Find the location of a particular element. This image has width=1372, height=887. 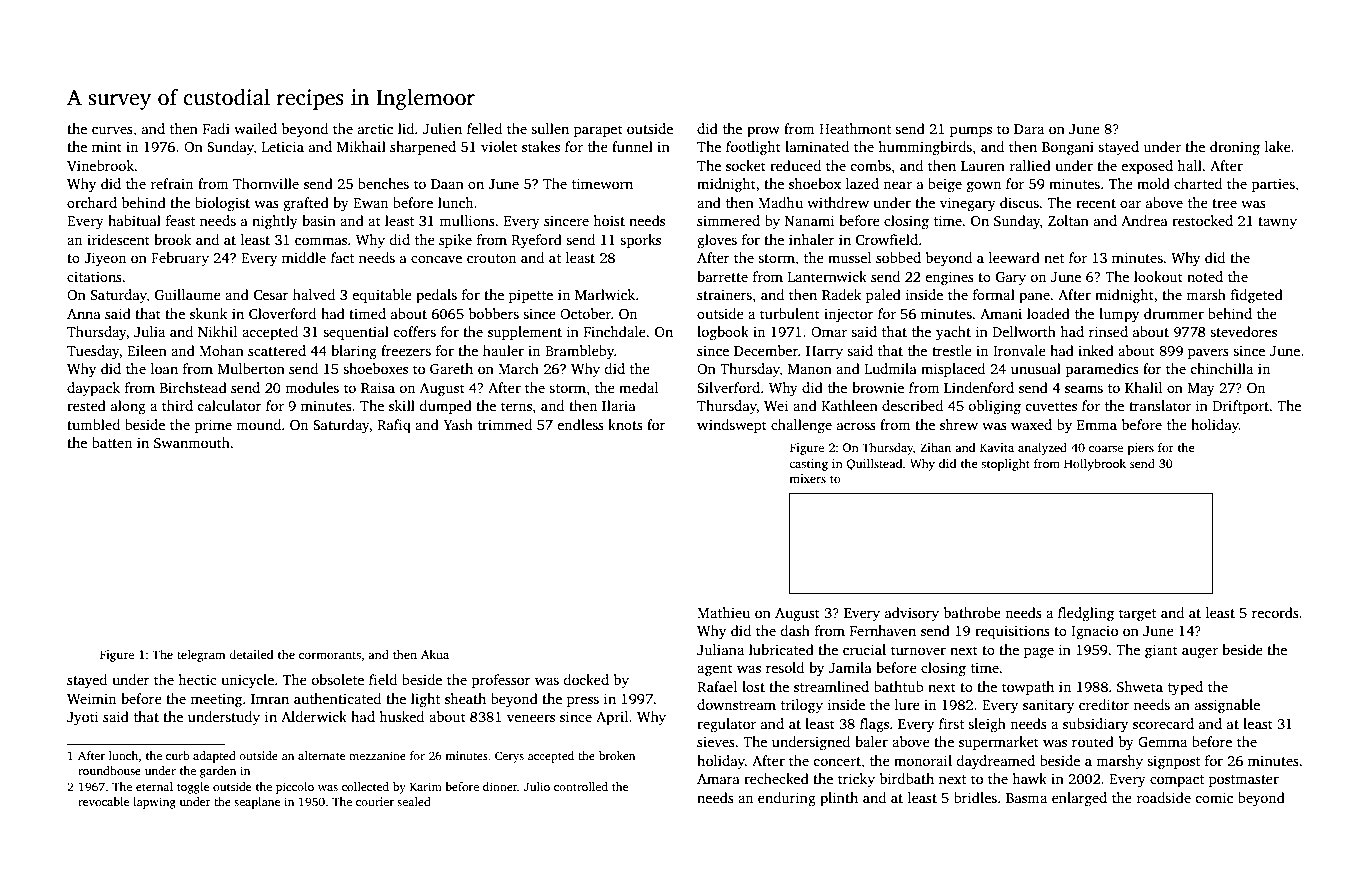

Zoltan is located at coordinates (1068, 220).
